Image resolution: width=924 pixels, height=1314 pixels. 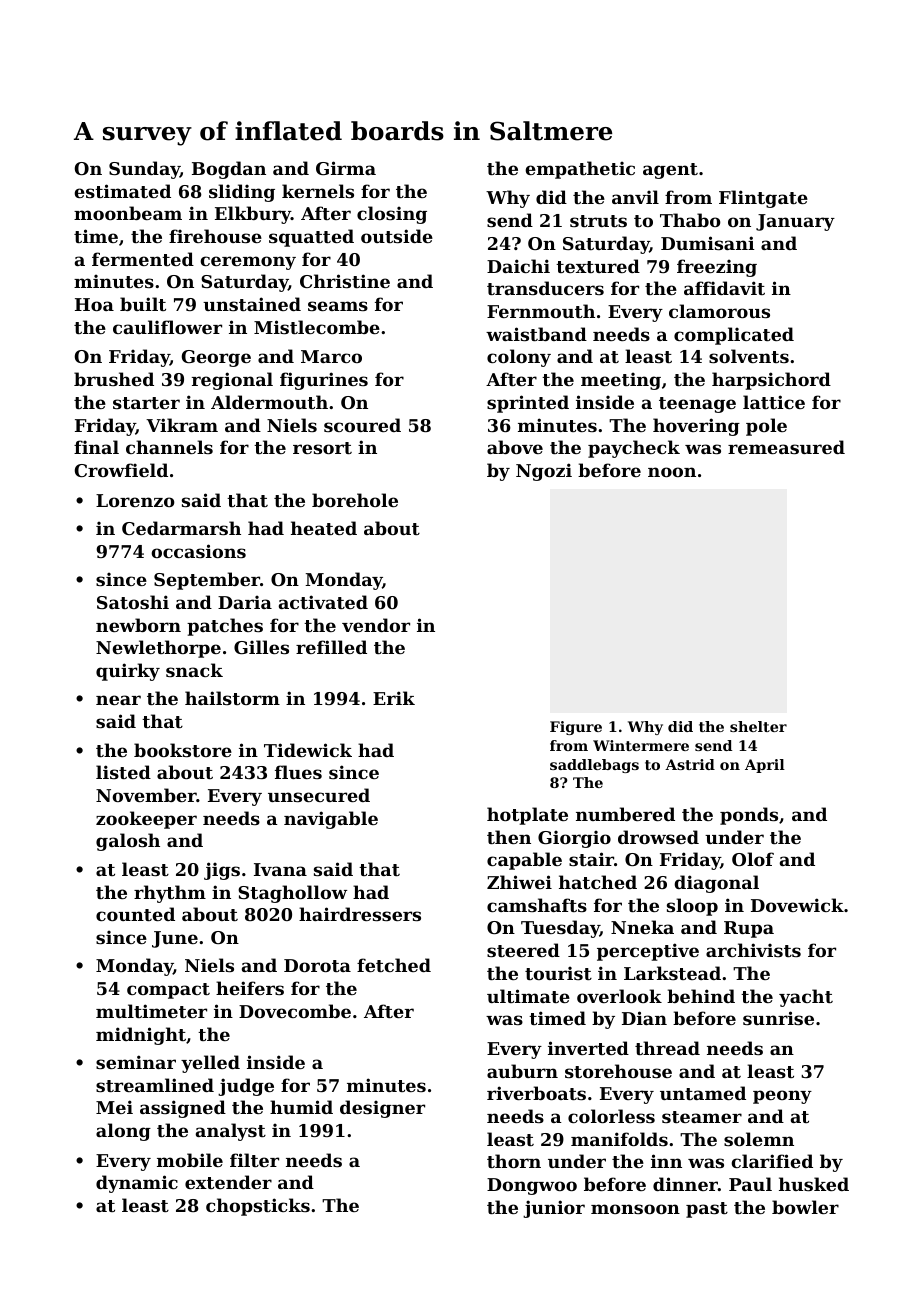 I want to click on chopsticks, so click(x=258, y=1207).
